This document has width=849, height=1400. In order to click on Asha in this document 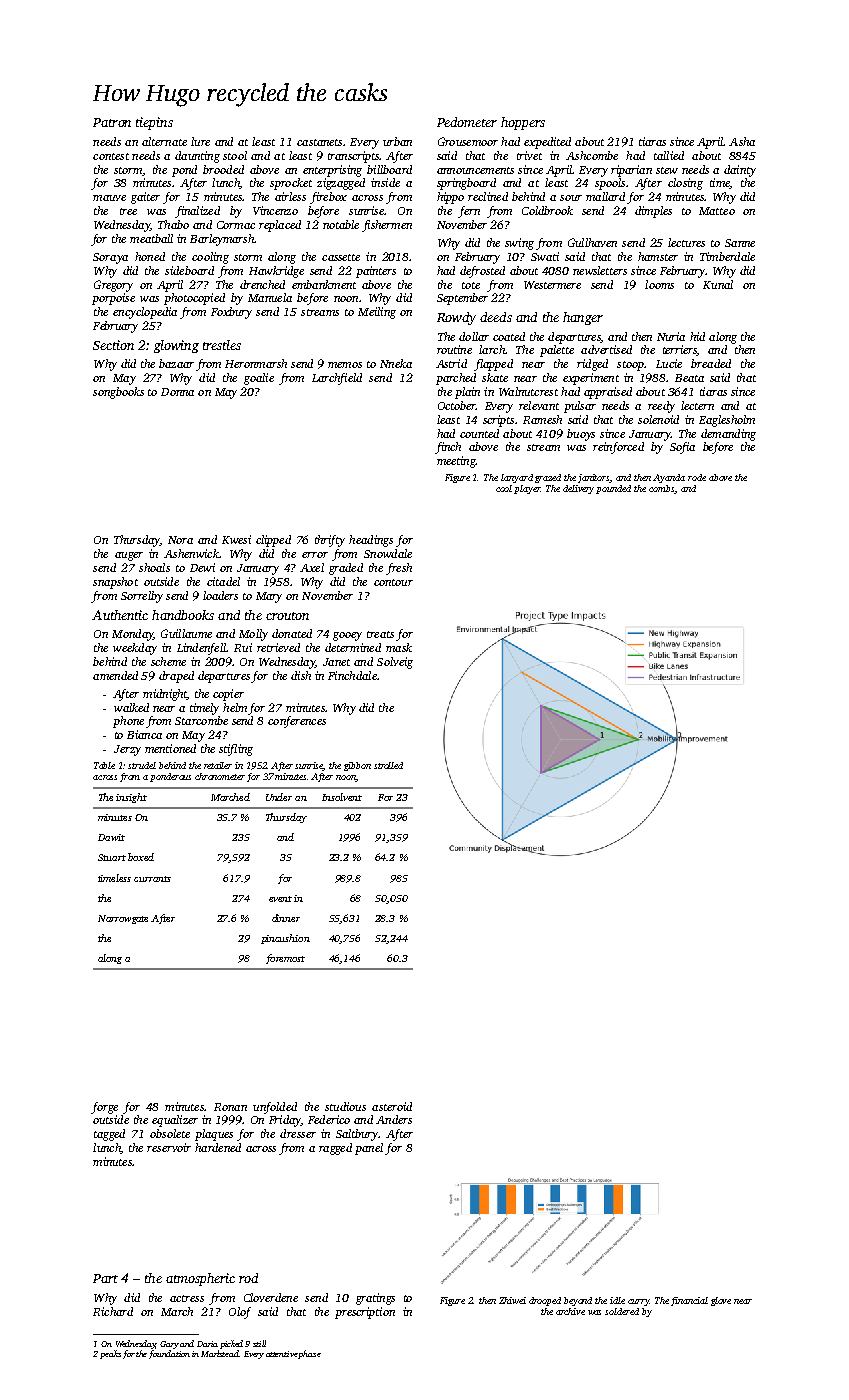, I will do `click(742, 141)`.
